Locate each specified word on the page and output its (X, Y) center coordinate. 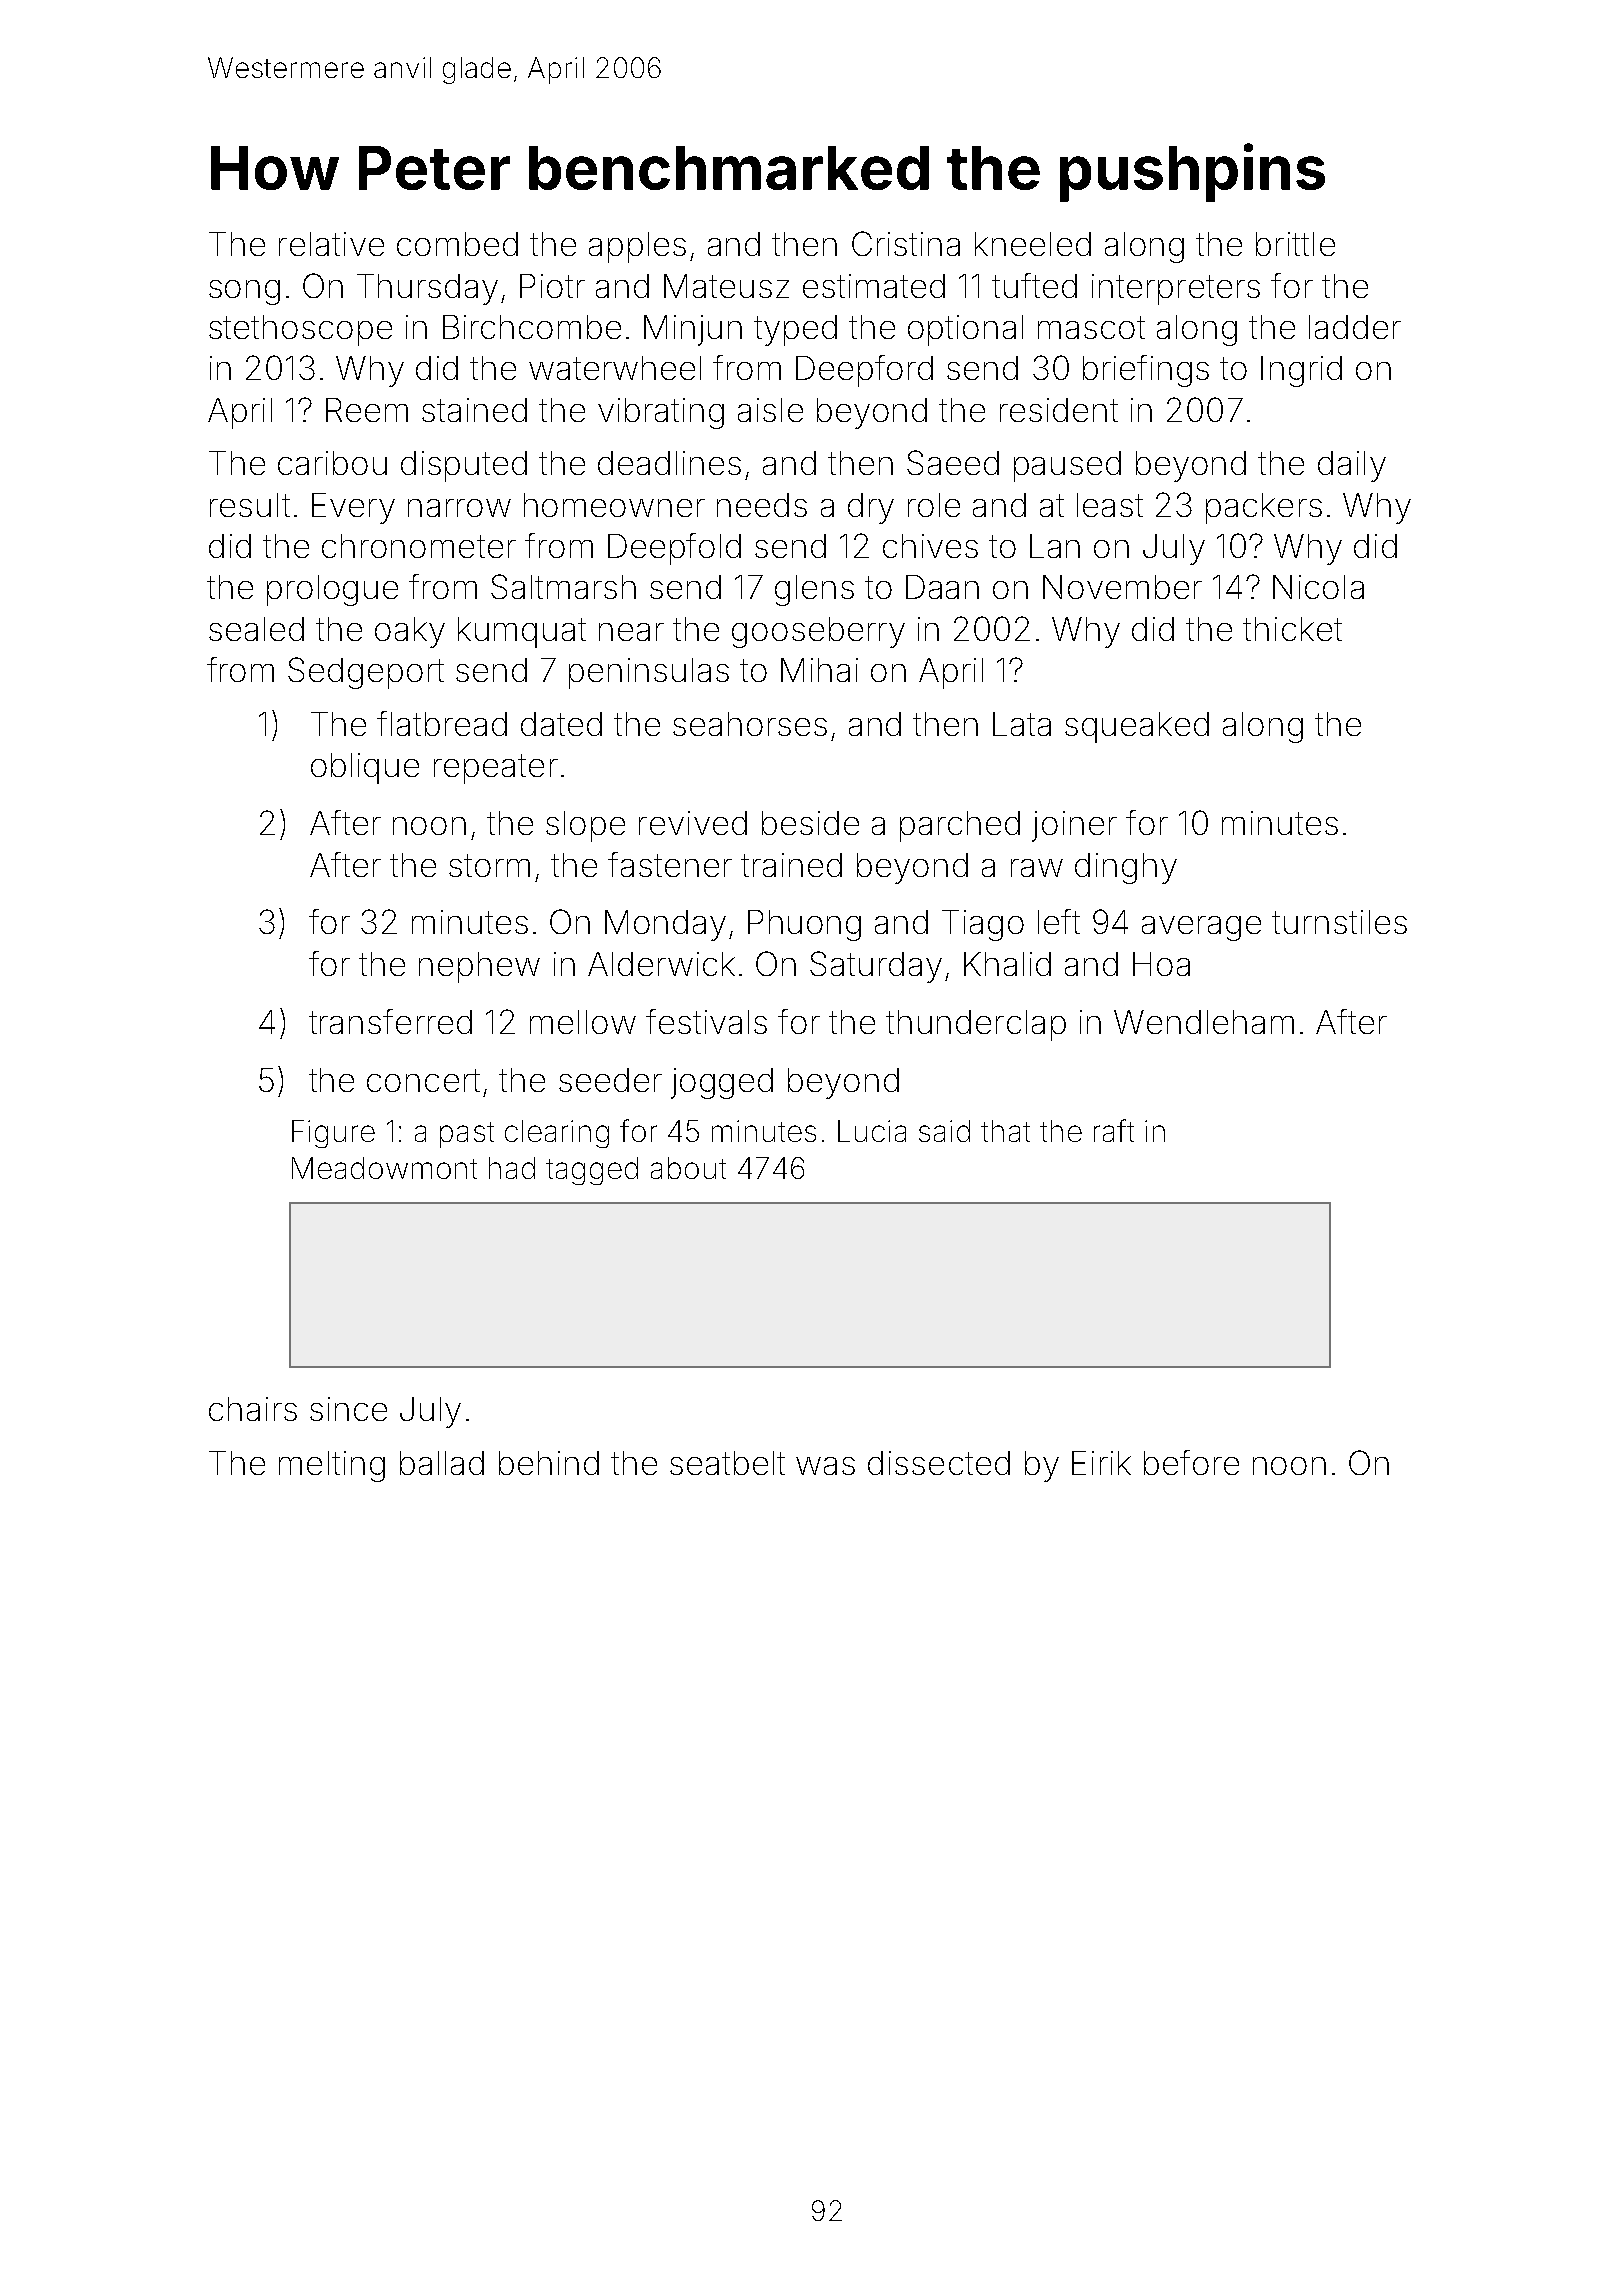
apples (637, 247)
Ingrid (1301, 371)
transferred (390, 1021)
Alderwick (661, 964)
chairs (253, 1409)
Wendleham (1204, 1022)
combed (457, 244)
